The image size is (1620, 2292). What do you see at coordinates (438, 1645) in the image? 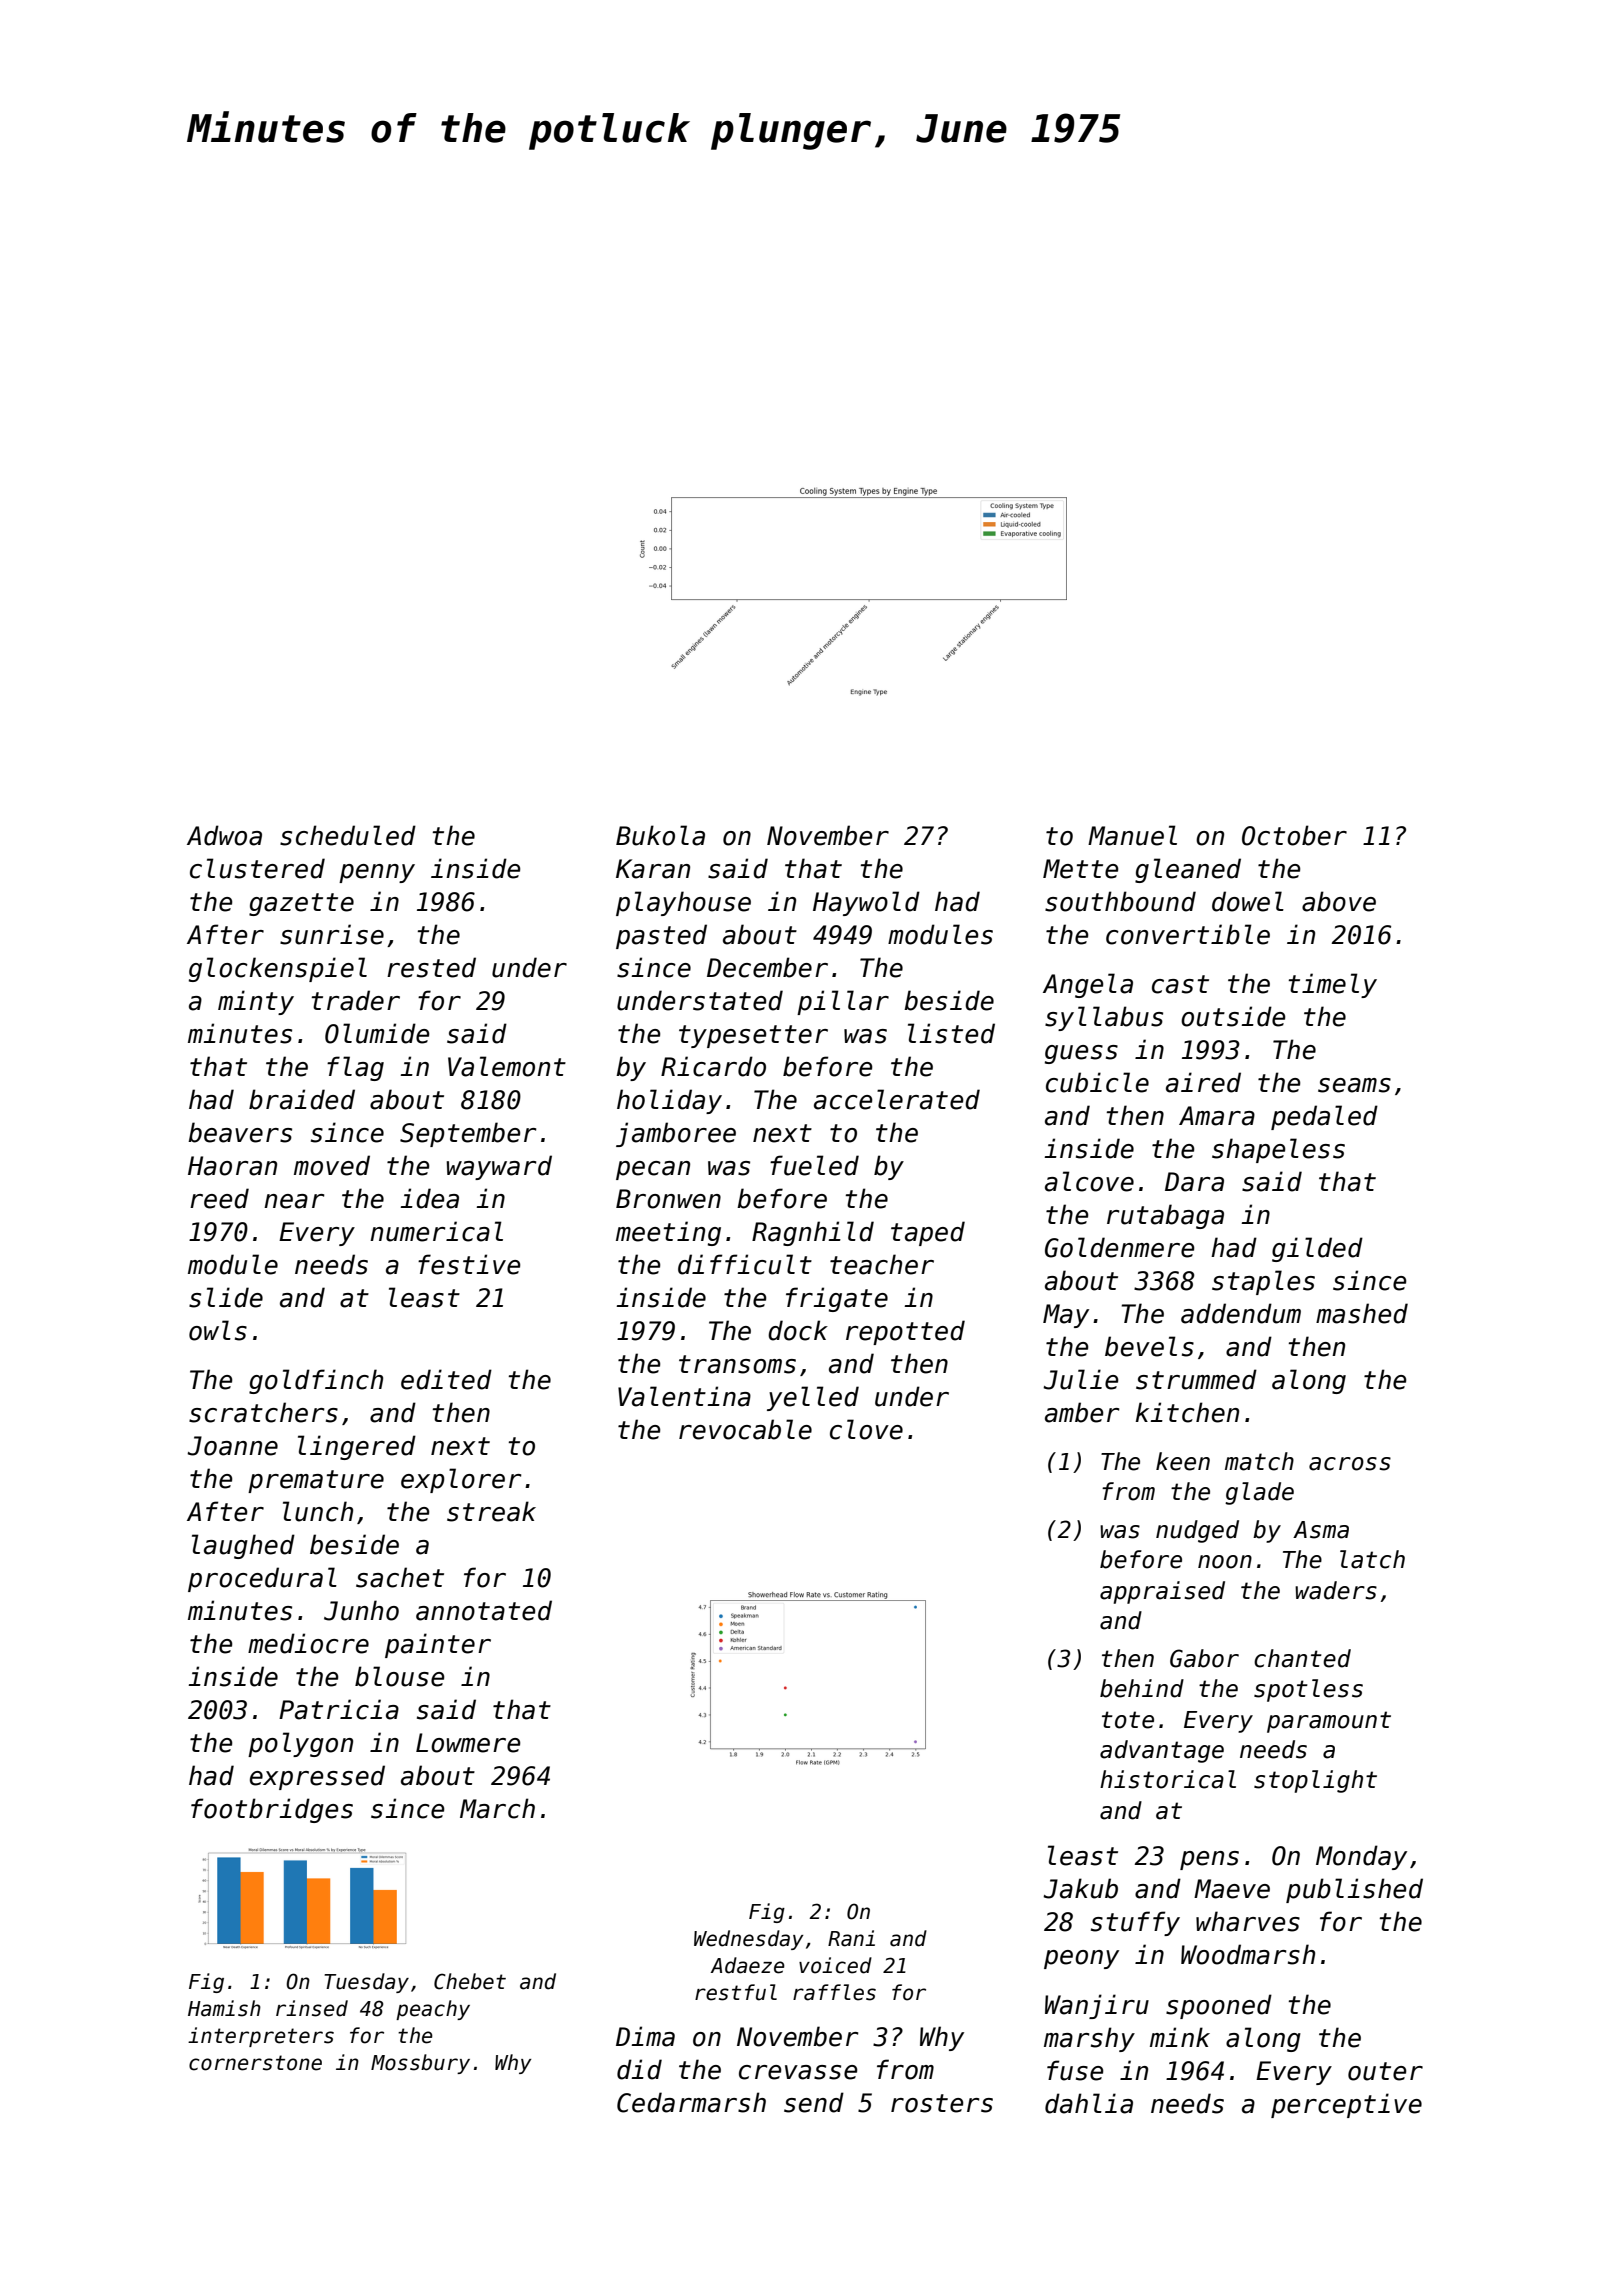
I see `painter` at bounding box center [438, 1645].
